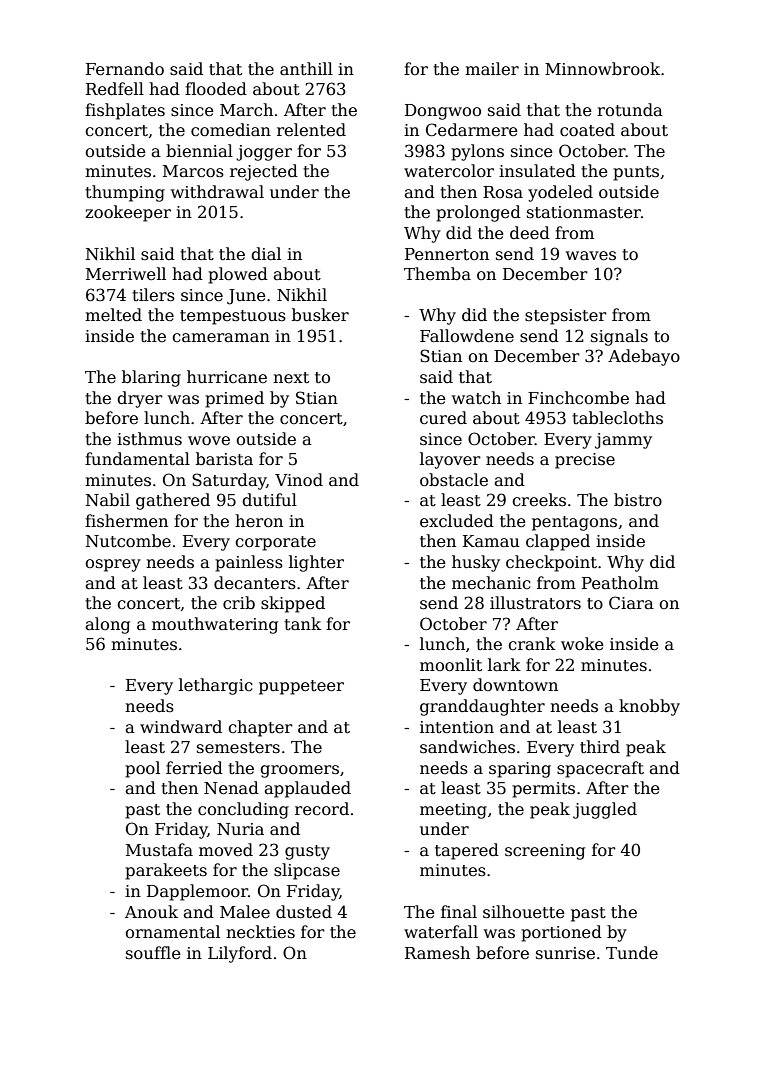  Describe the element at coordinates (631, 602) in the screenshot. I see `Ciara` at that location.
